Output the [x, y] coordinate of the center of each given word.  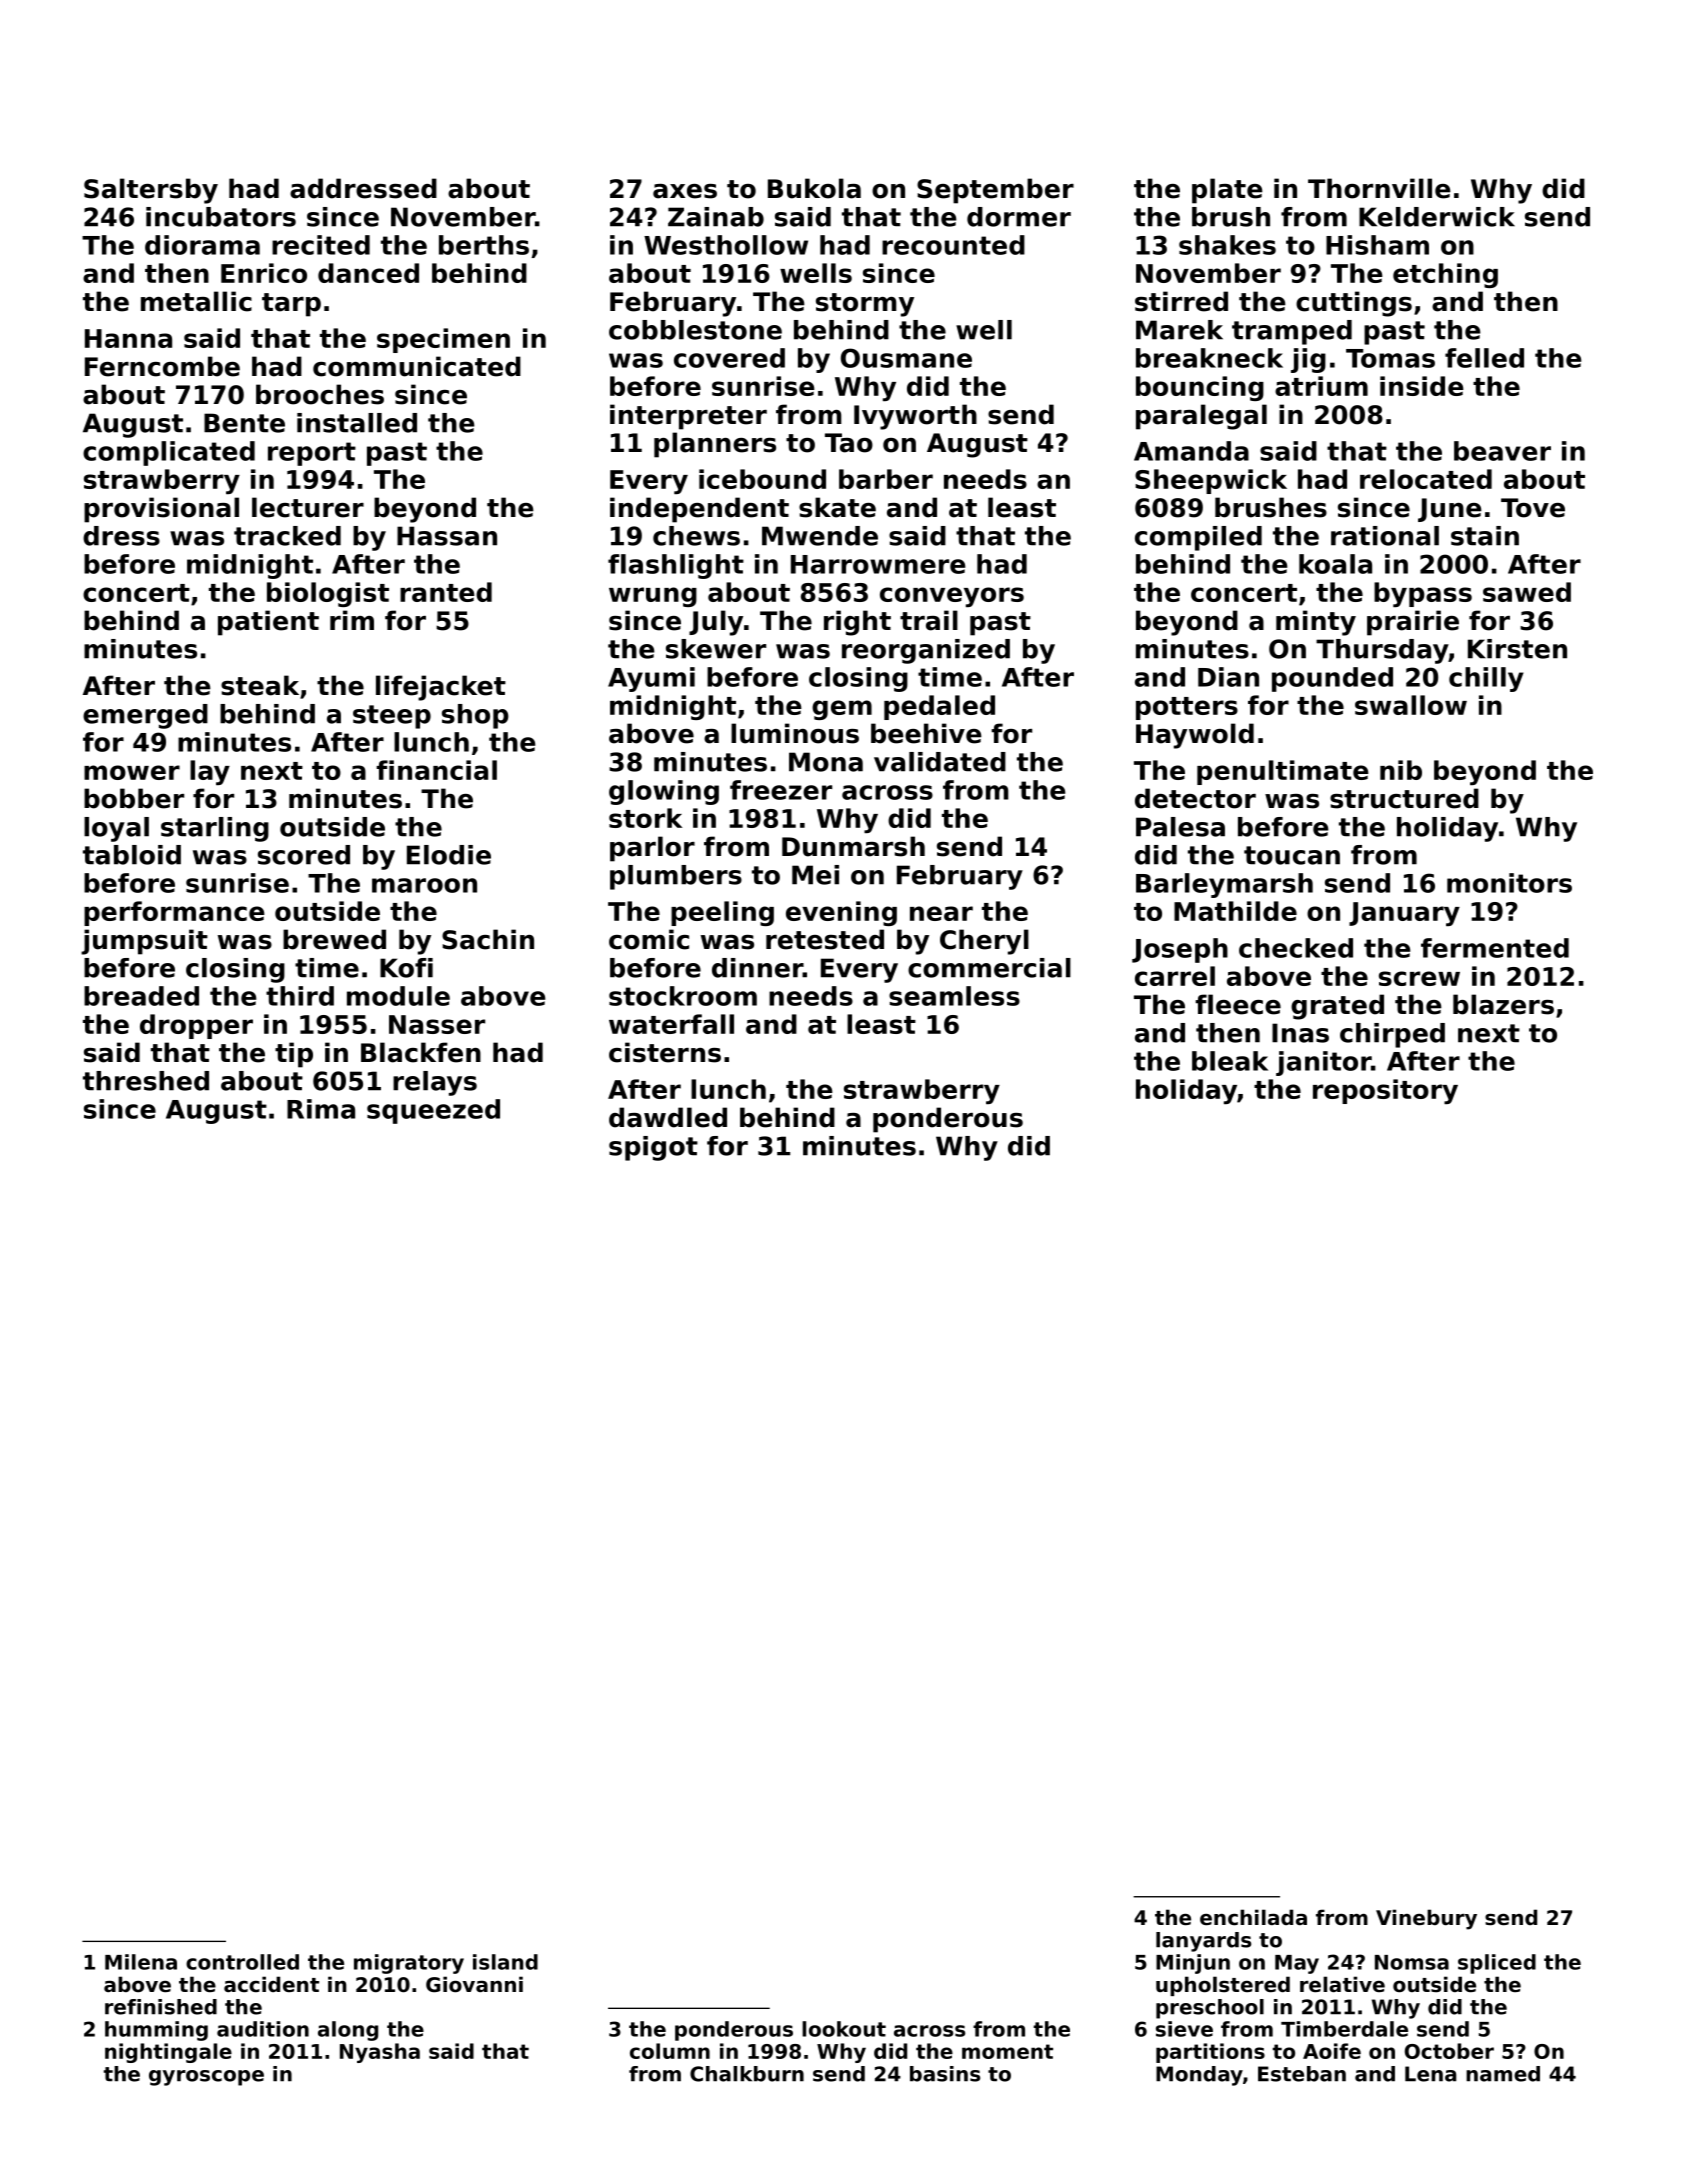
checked [1296, 948]
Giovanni [474, 1984]
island [505, 1962]
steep [392, 717]
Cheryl [984, 942]
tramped [1292, 332]
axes [685, 191]
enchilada [1253, 1917]
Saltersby [151, 191]
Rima [321, 1109]
